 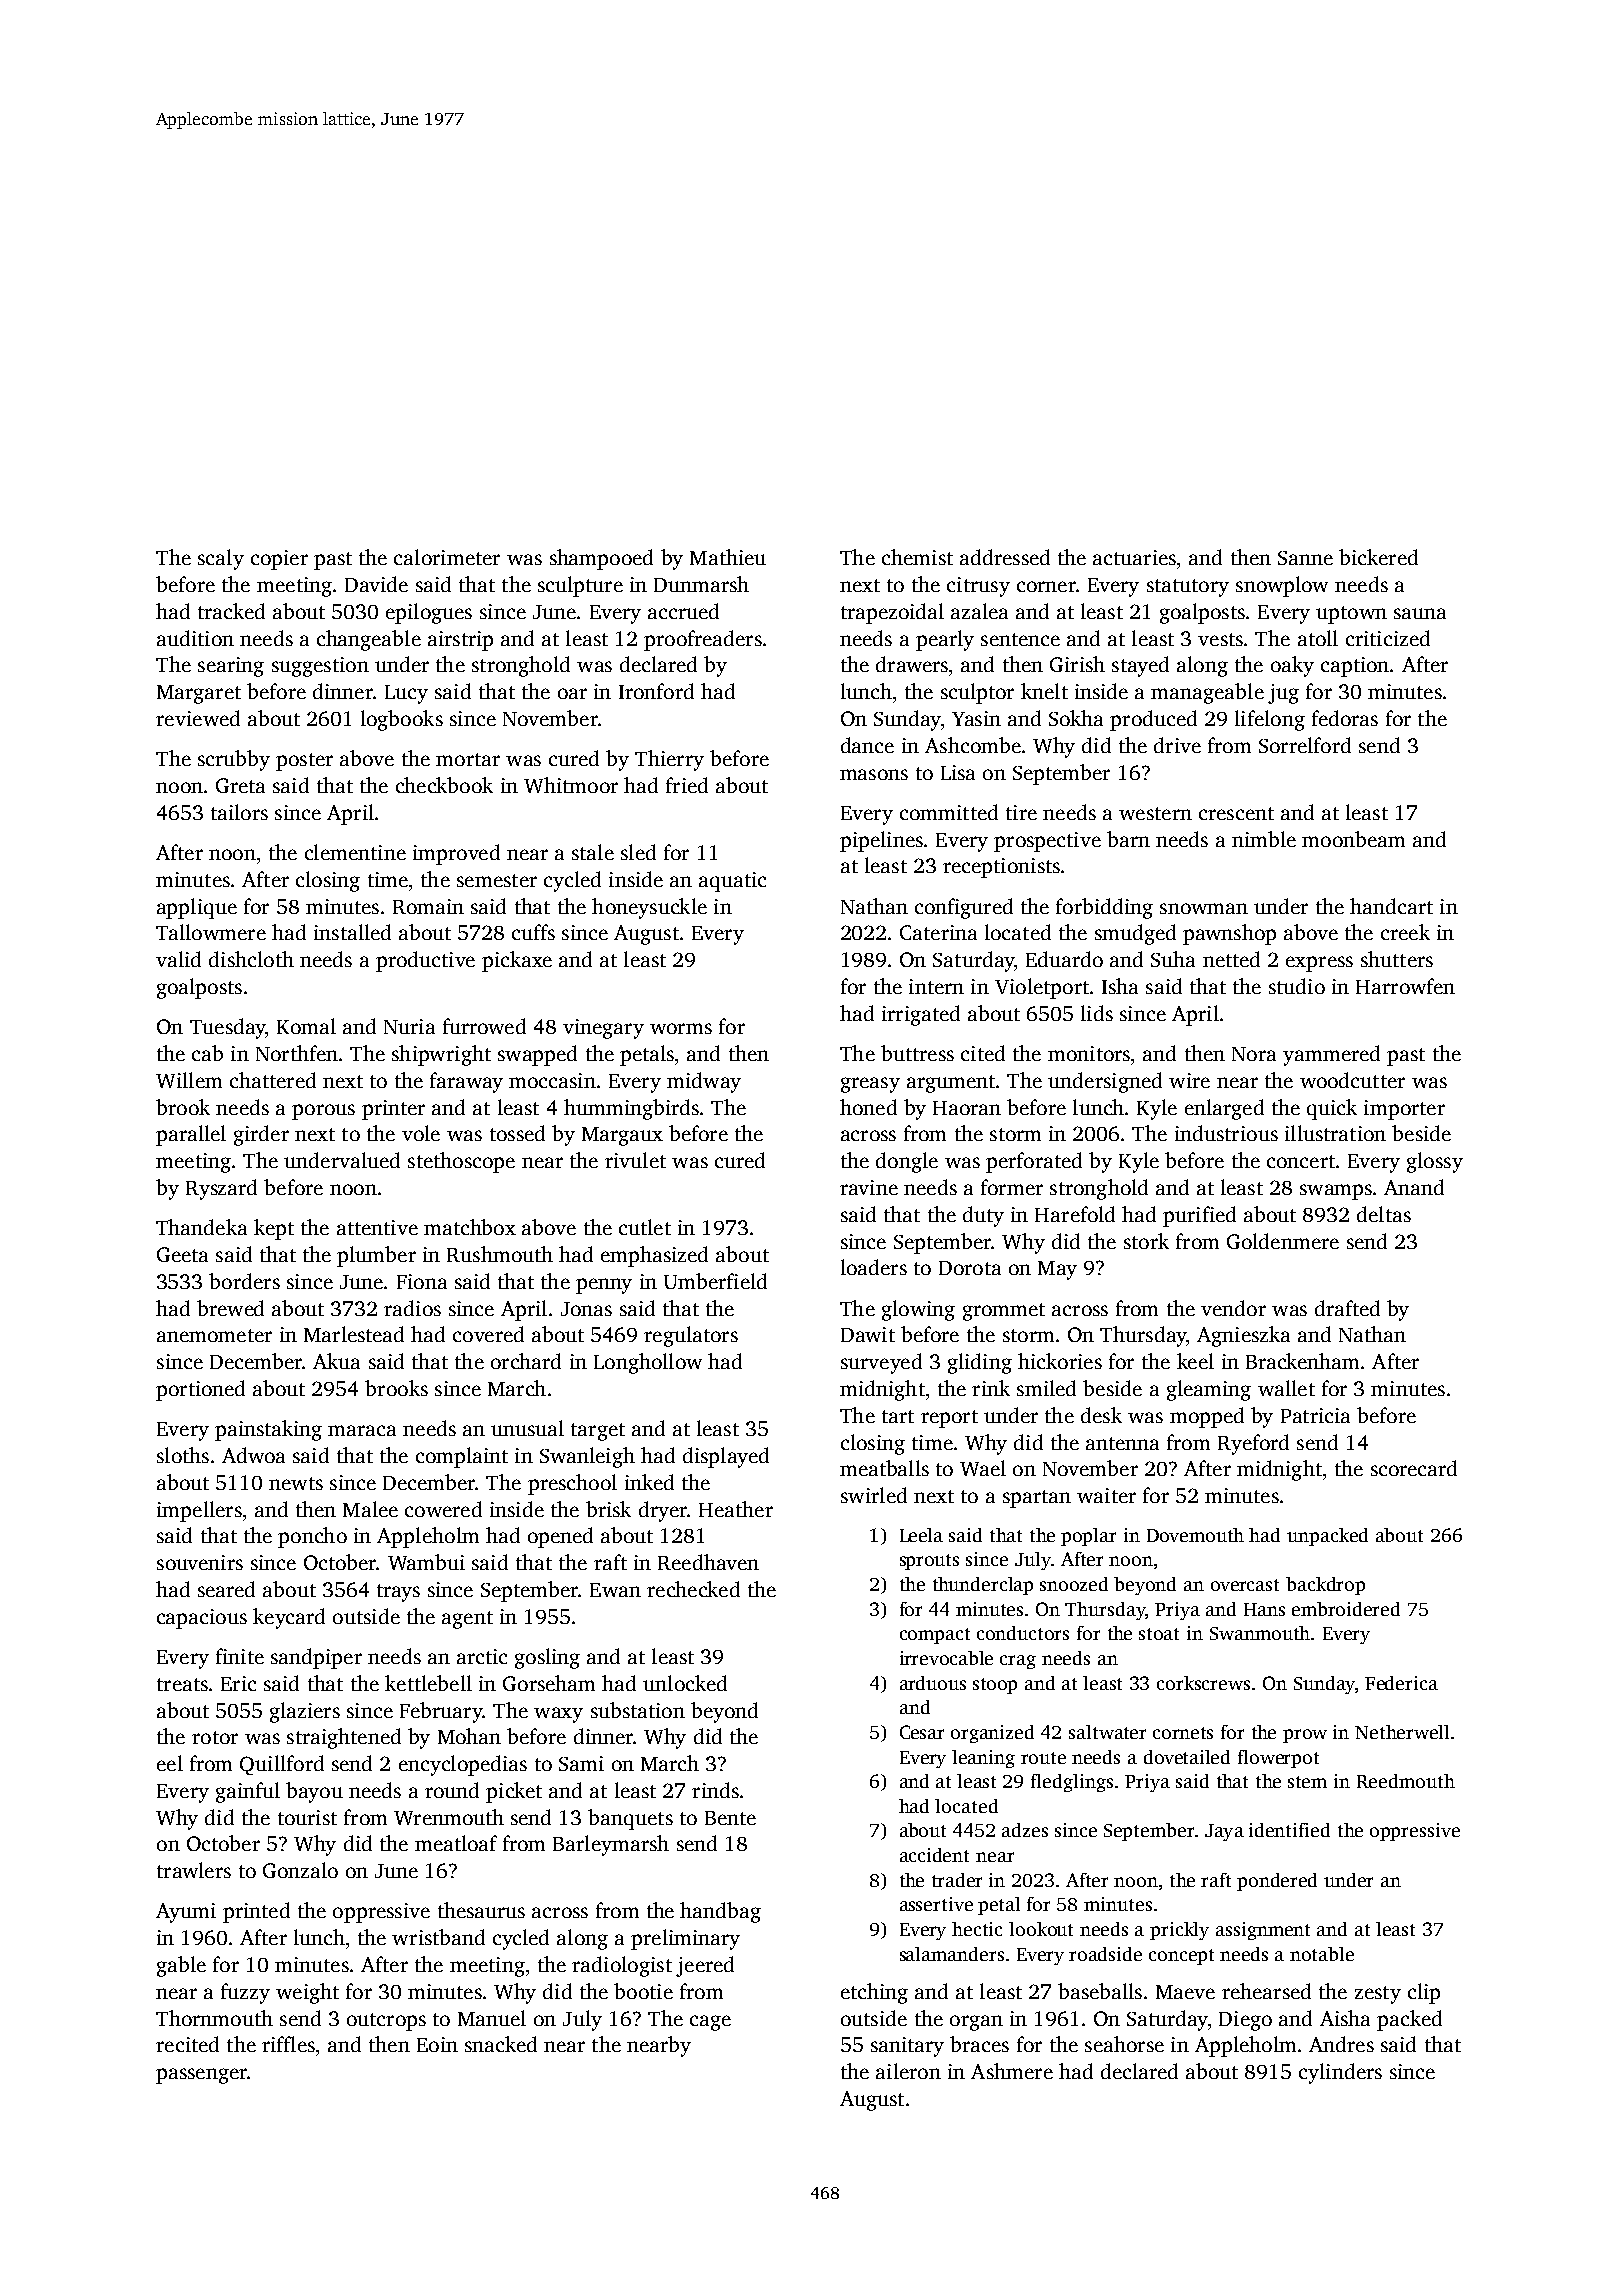 What do you see at coordinates (1088, 1537) in the screenshot?
I see `poplar` at bounding box center [1088, 1537].
